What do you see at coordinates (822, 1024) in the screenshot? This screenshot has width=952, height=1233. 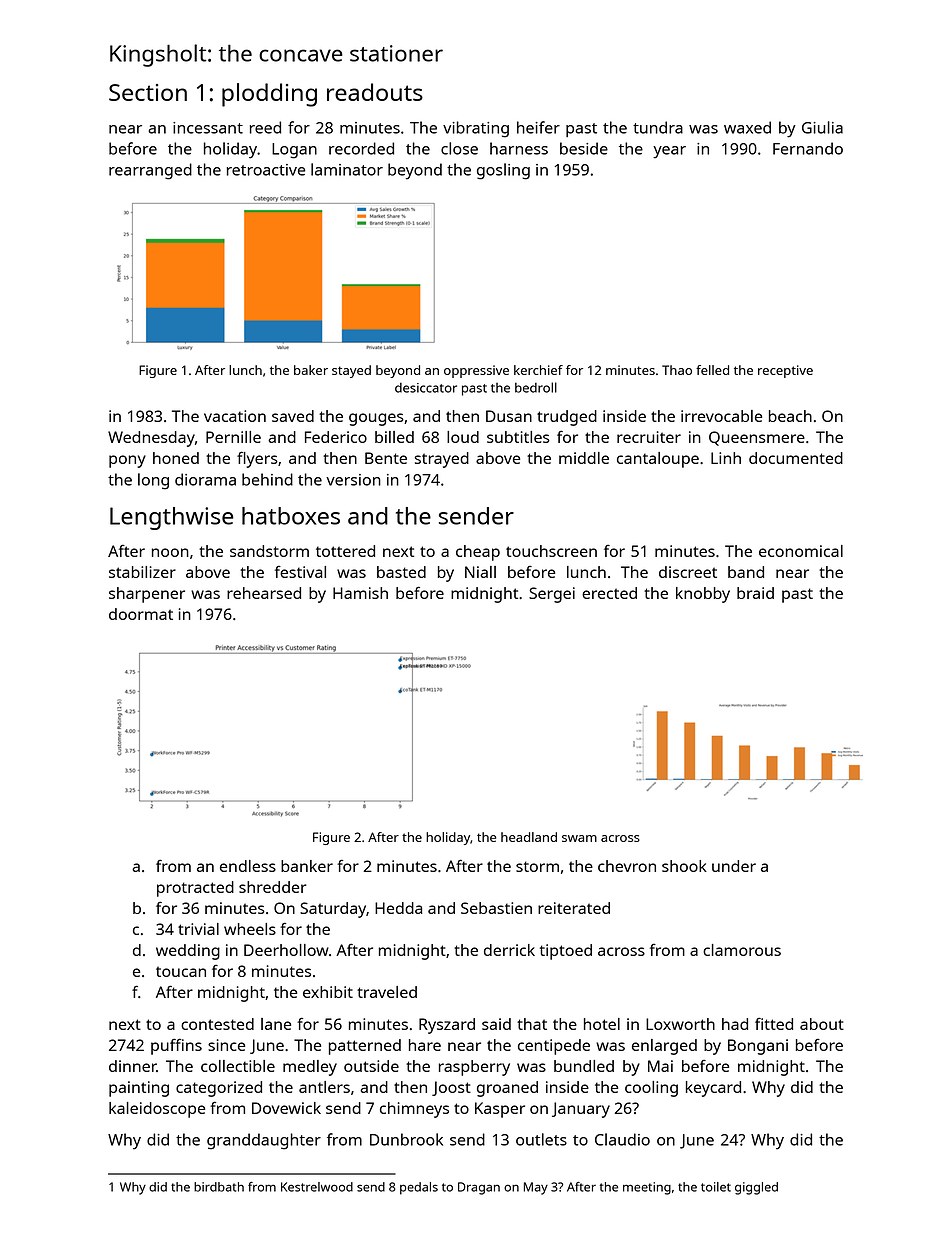 I see `about` at bounding box center [822, 1024].
